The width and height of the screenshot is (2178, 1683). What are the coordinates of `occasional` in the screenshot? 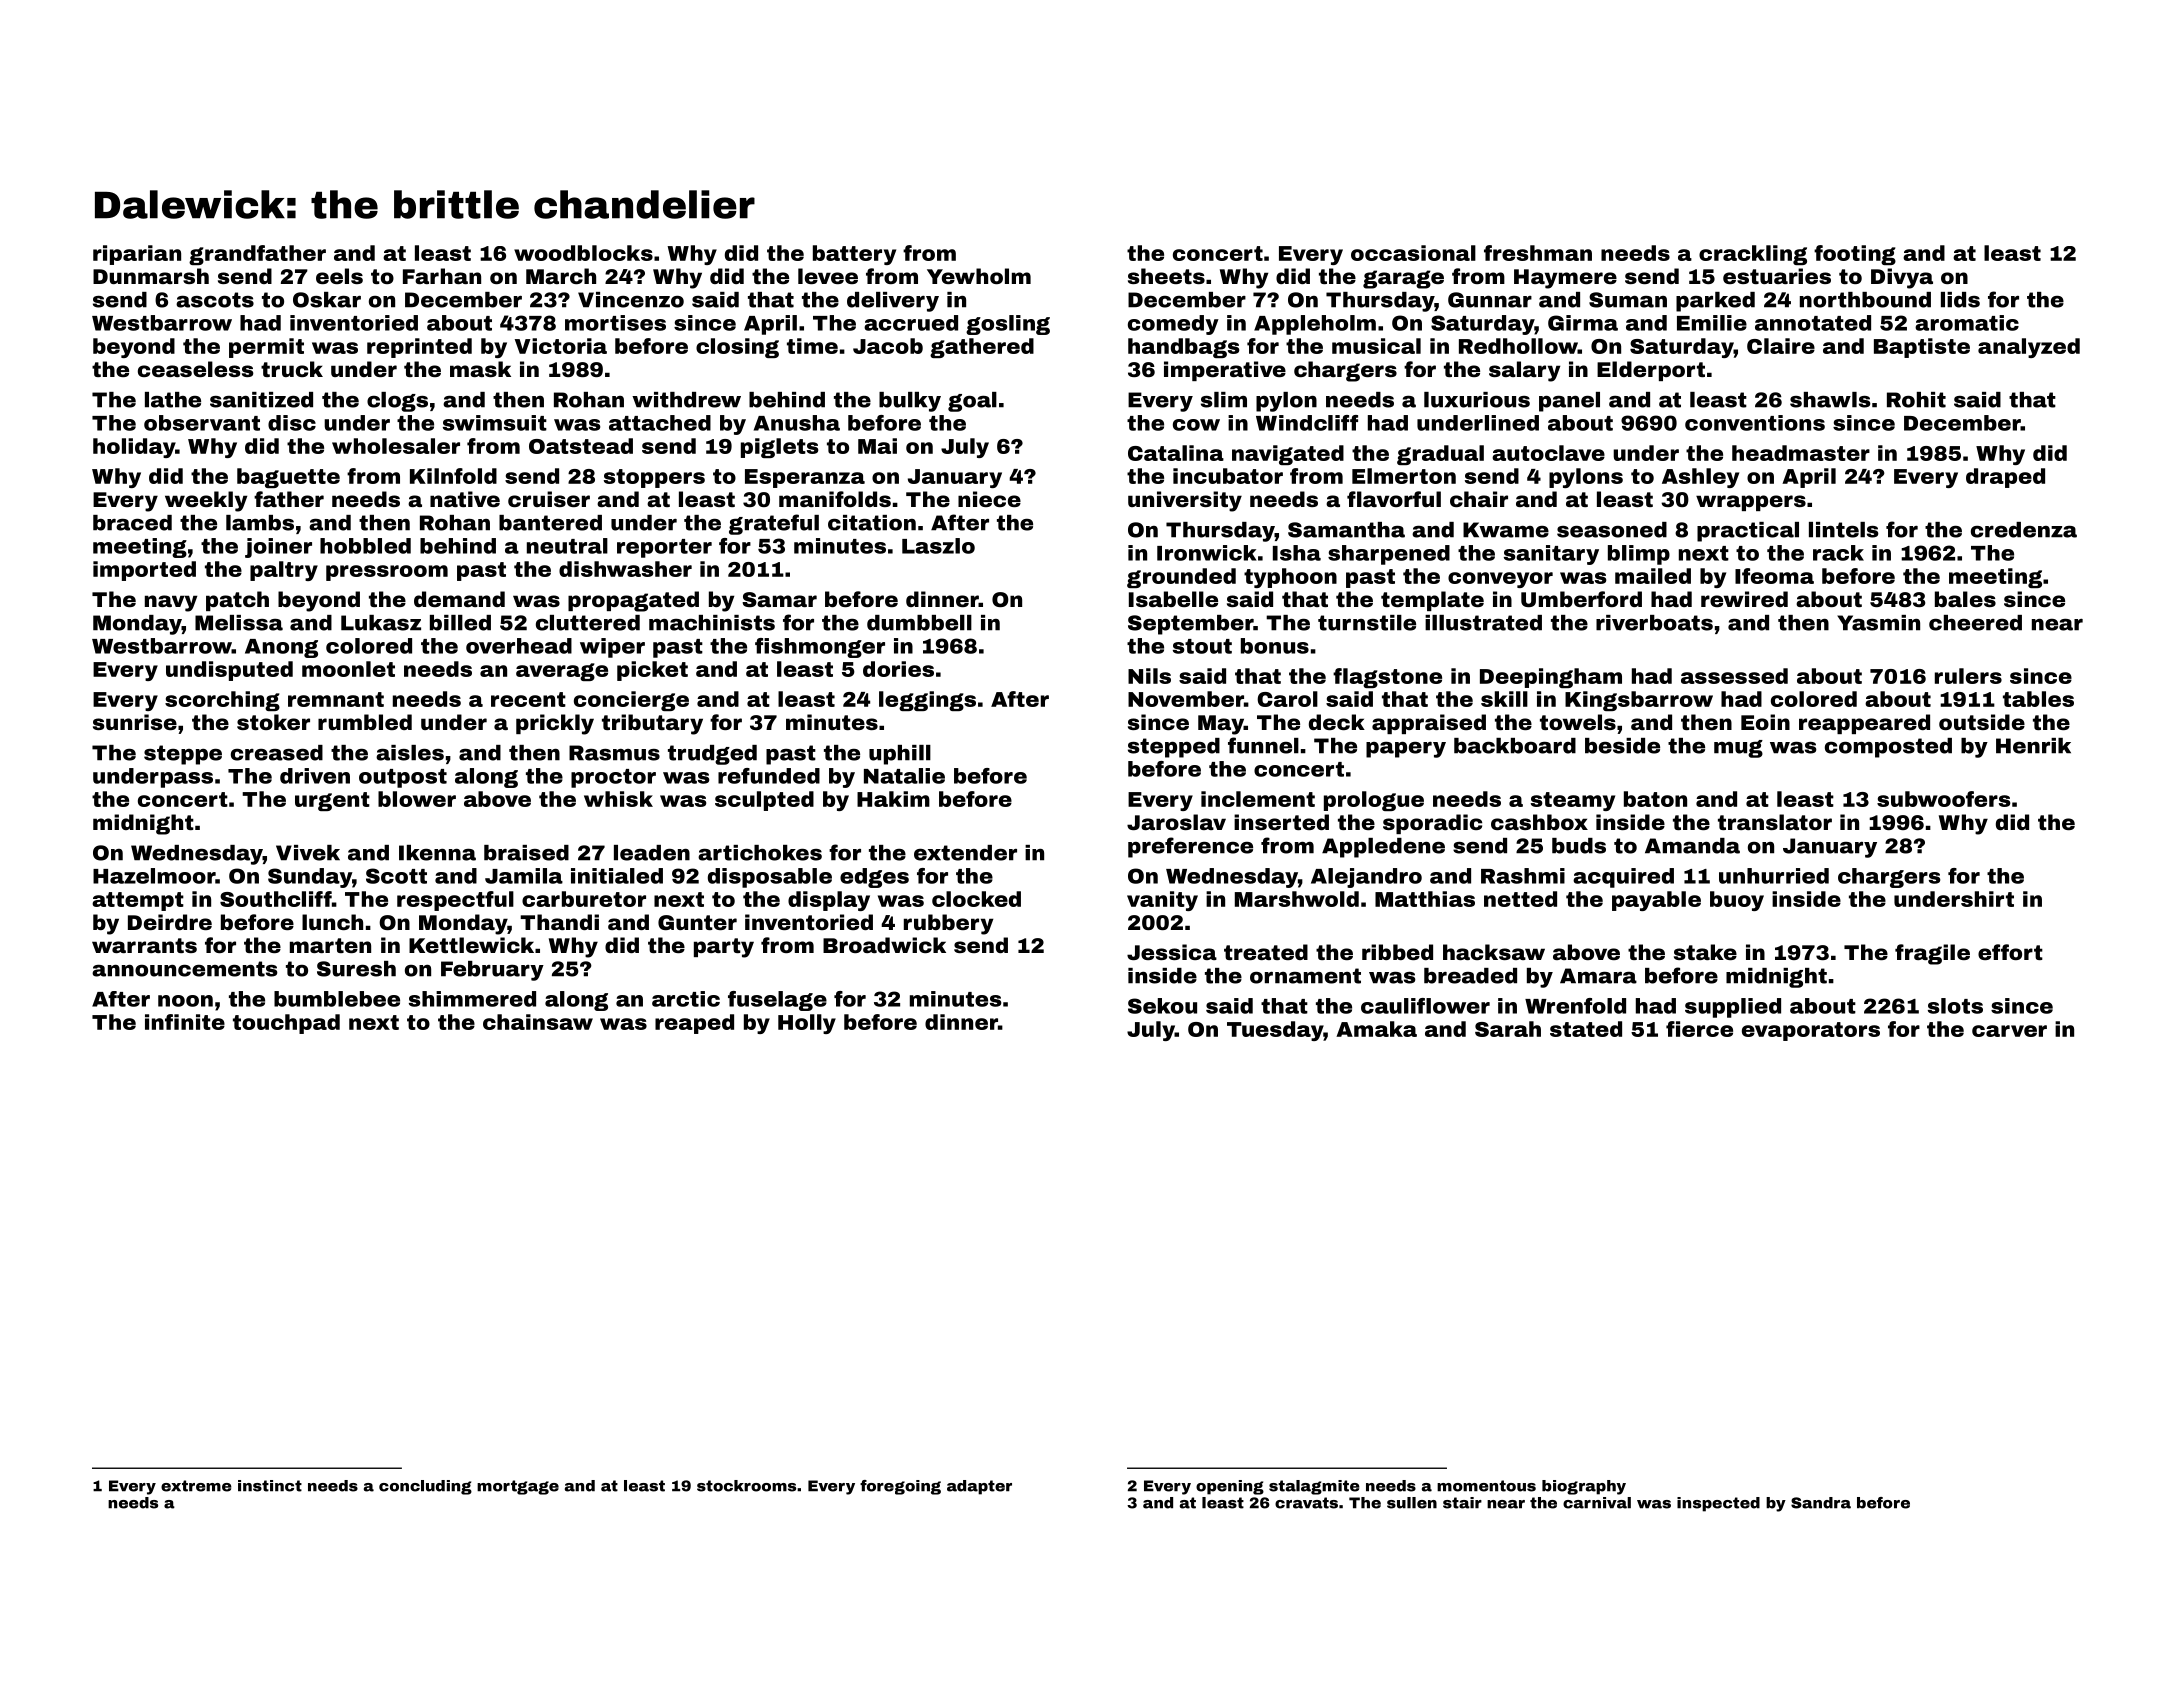 It's located at (1413, 253).
